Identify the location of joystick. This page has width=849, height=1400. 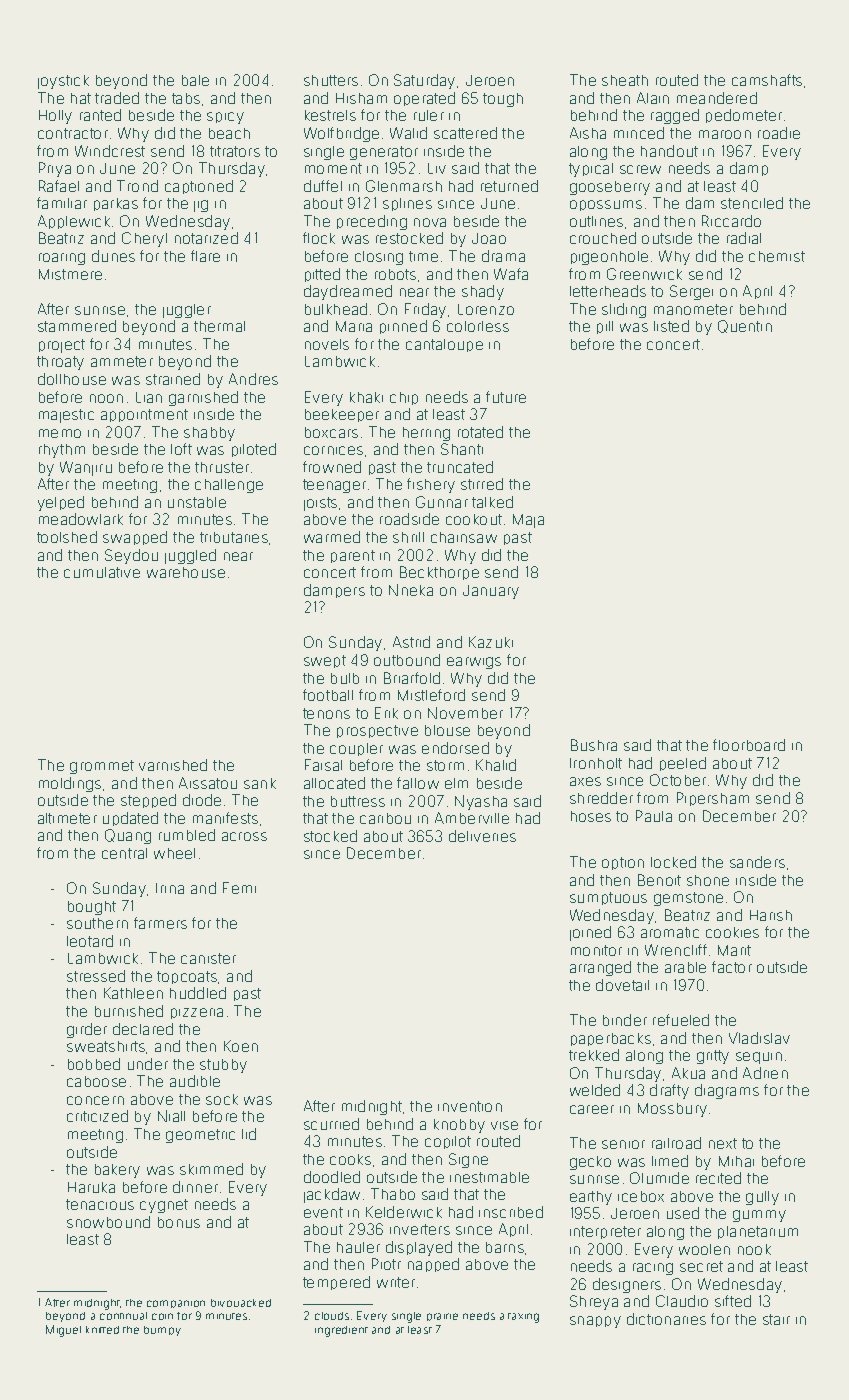
(63, 82).
